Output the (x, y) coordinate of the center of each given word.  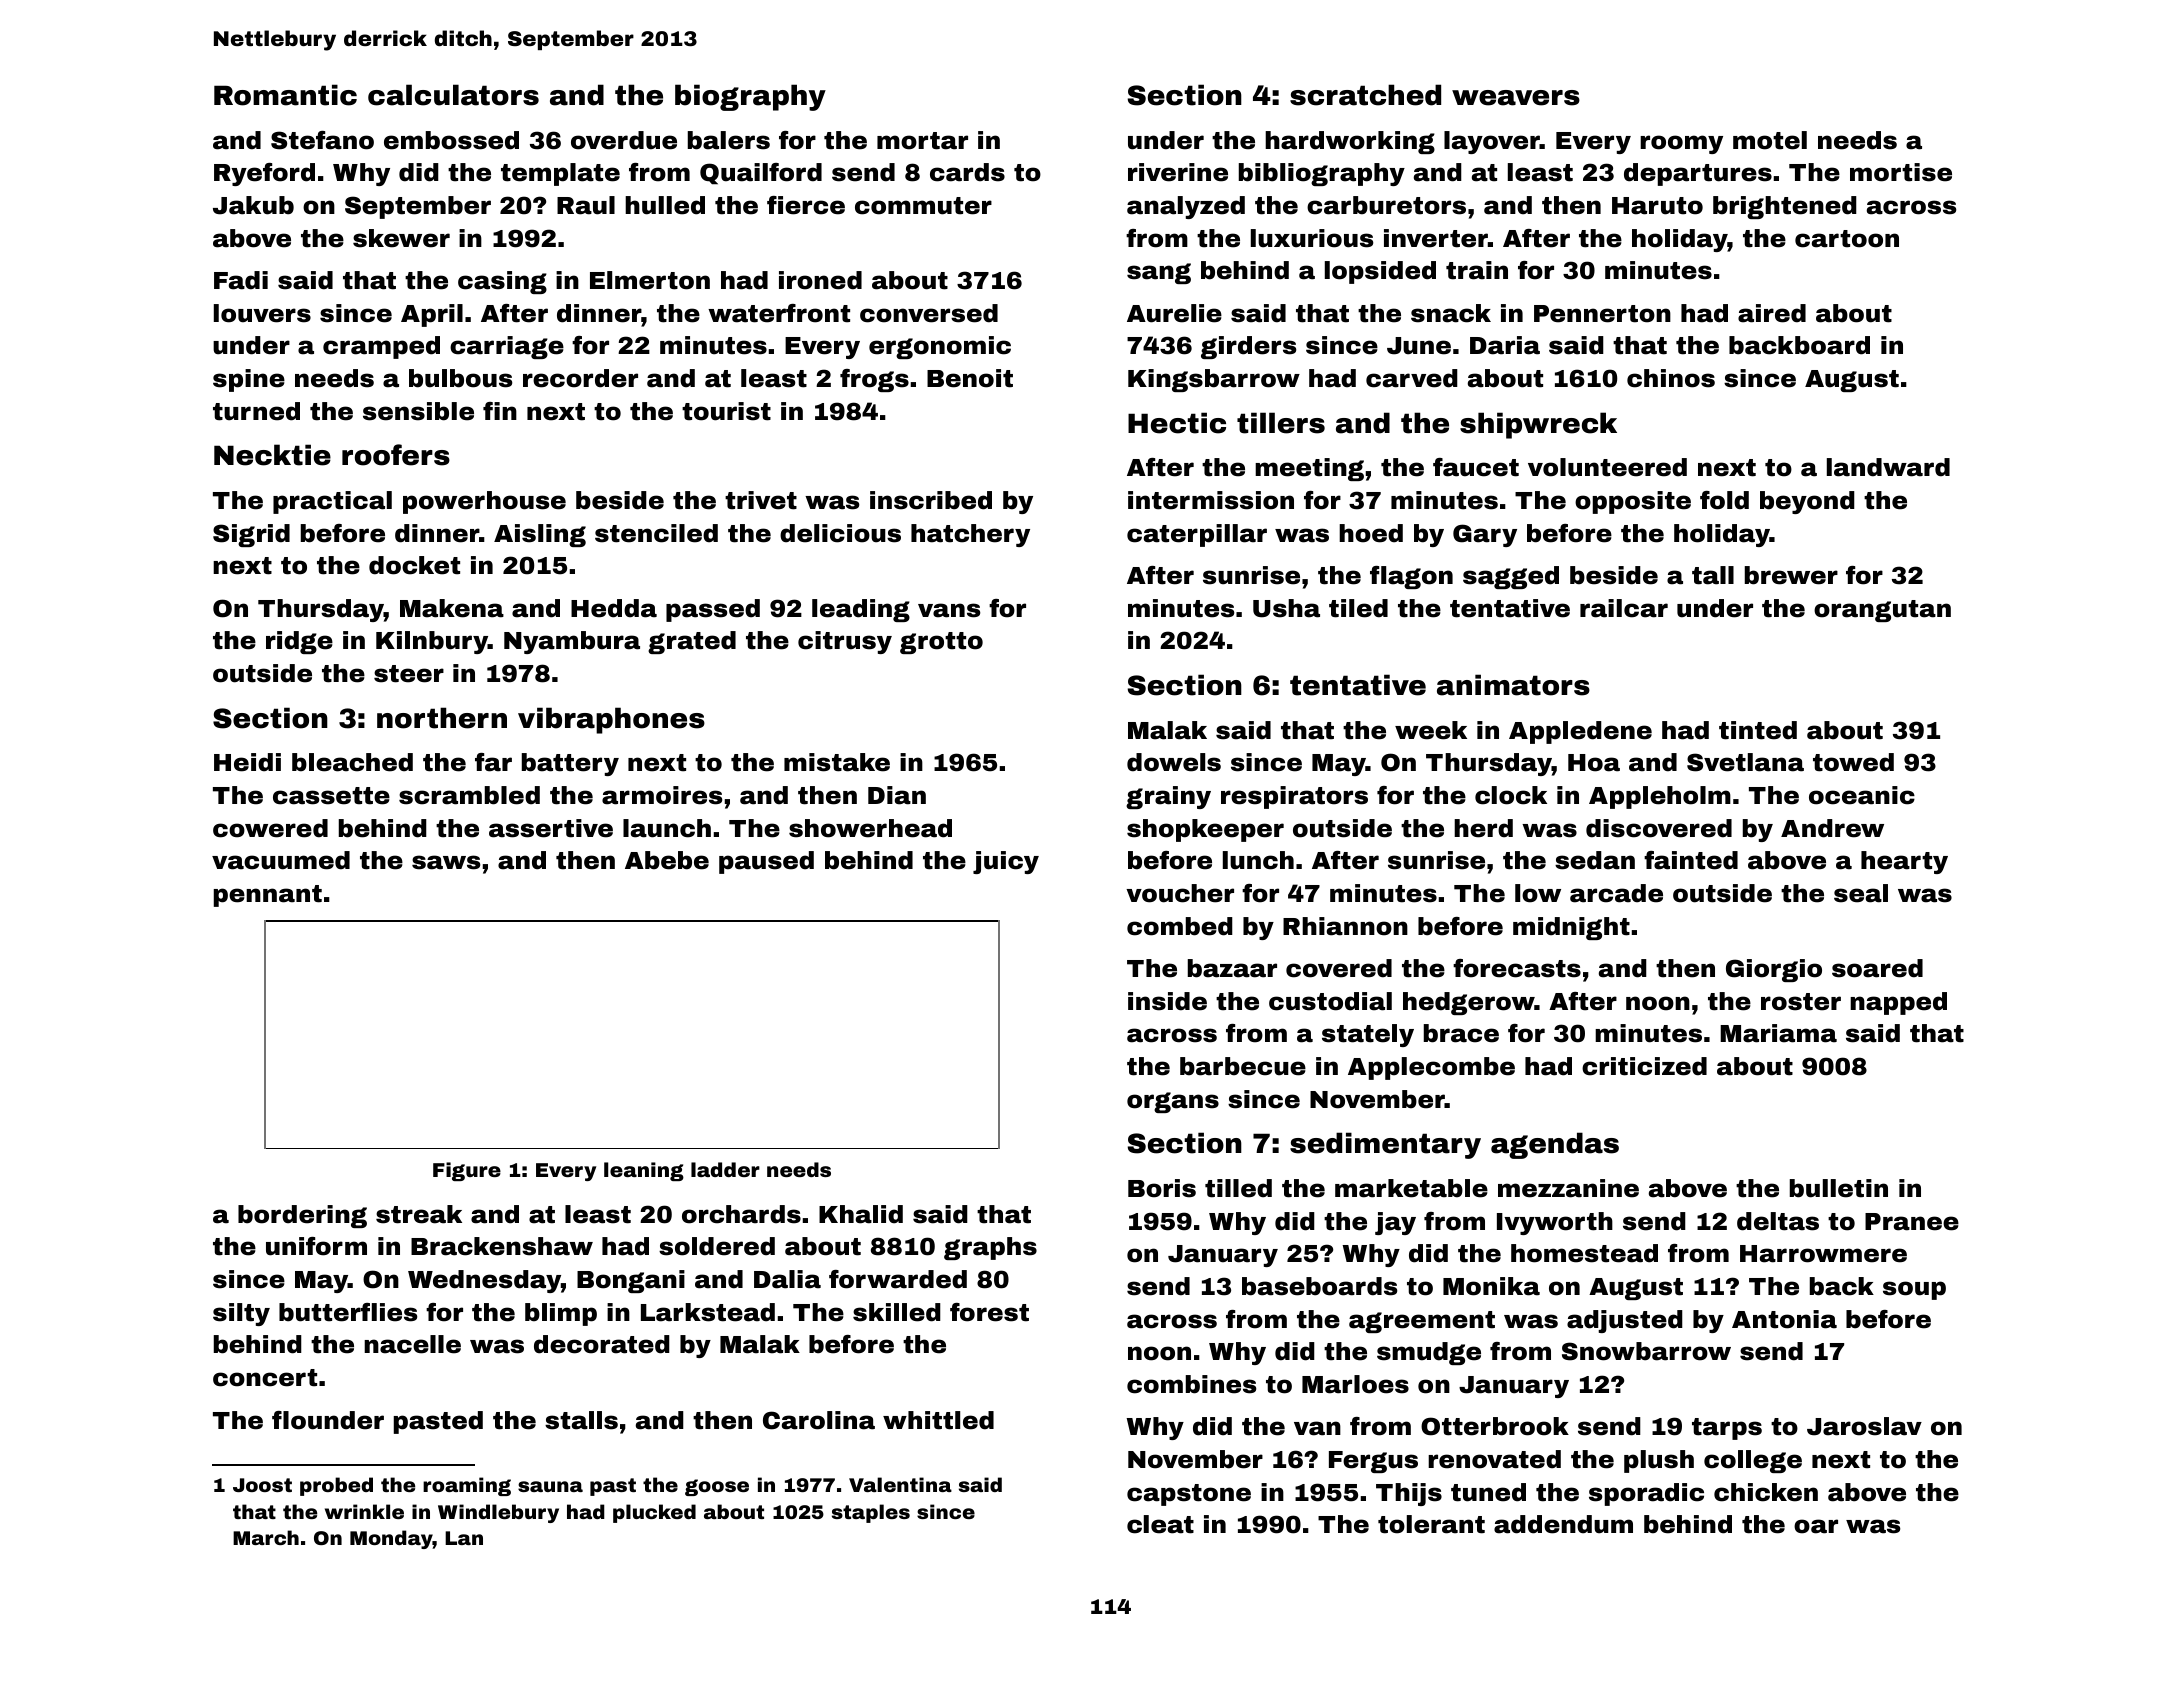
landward (1888, 467)
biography (750, 97)
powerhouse (484, 502)
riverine (1178, 172)
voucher (1180, 893)
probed (336, 1486)
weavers (1516, 98)
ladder (725, 1169)
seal (1861, 893)
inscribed (931, 500)
